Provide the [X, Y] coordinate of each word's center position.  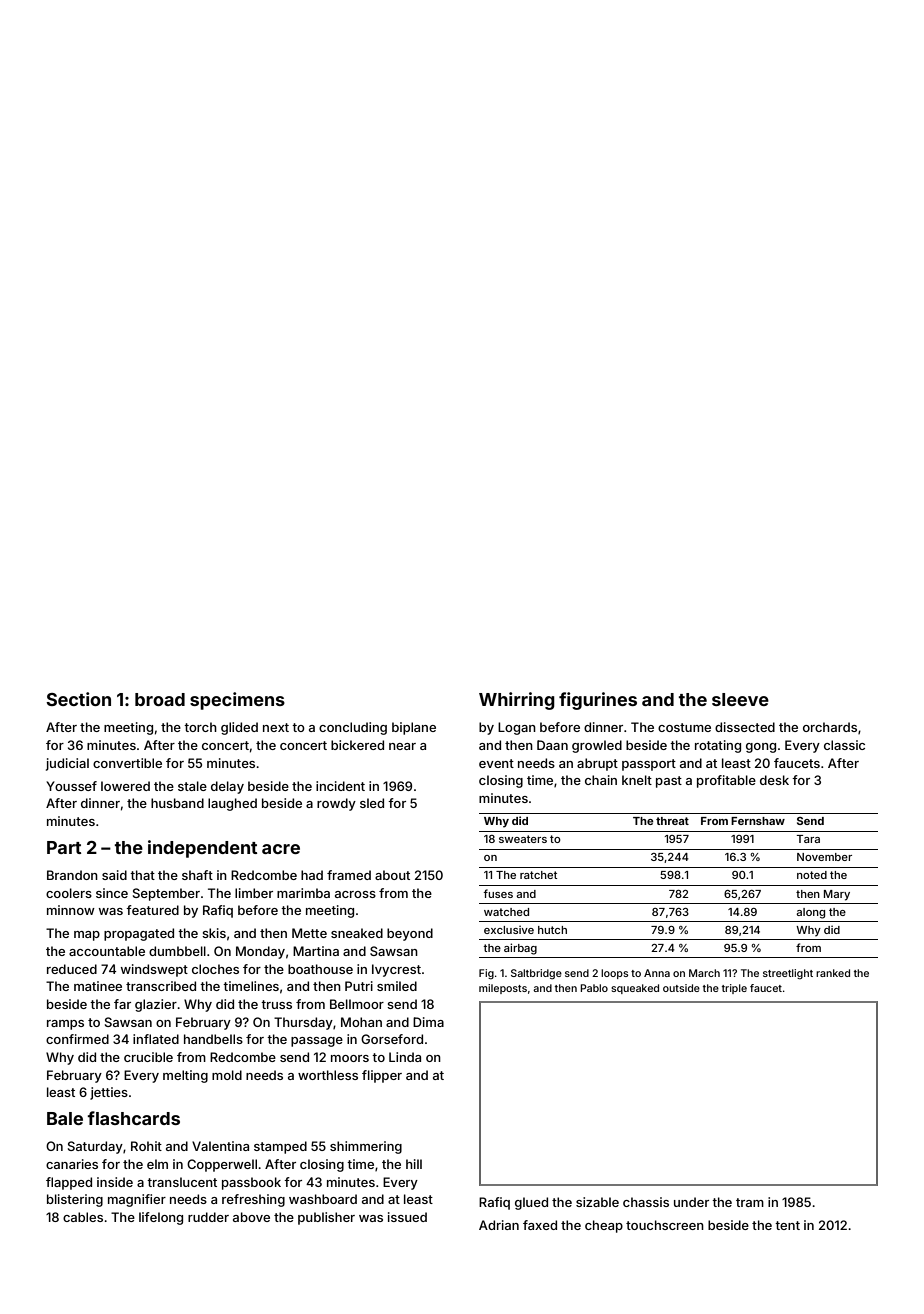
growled [597, 746]
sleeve [740, 699]
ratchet [538, 875]
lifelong [161, 1218]
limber [254, 893]
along [810, 913]
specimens [237, 701]
